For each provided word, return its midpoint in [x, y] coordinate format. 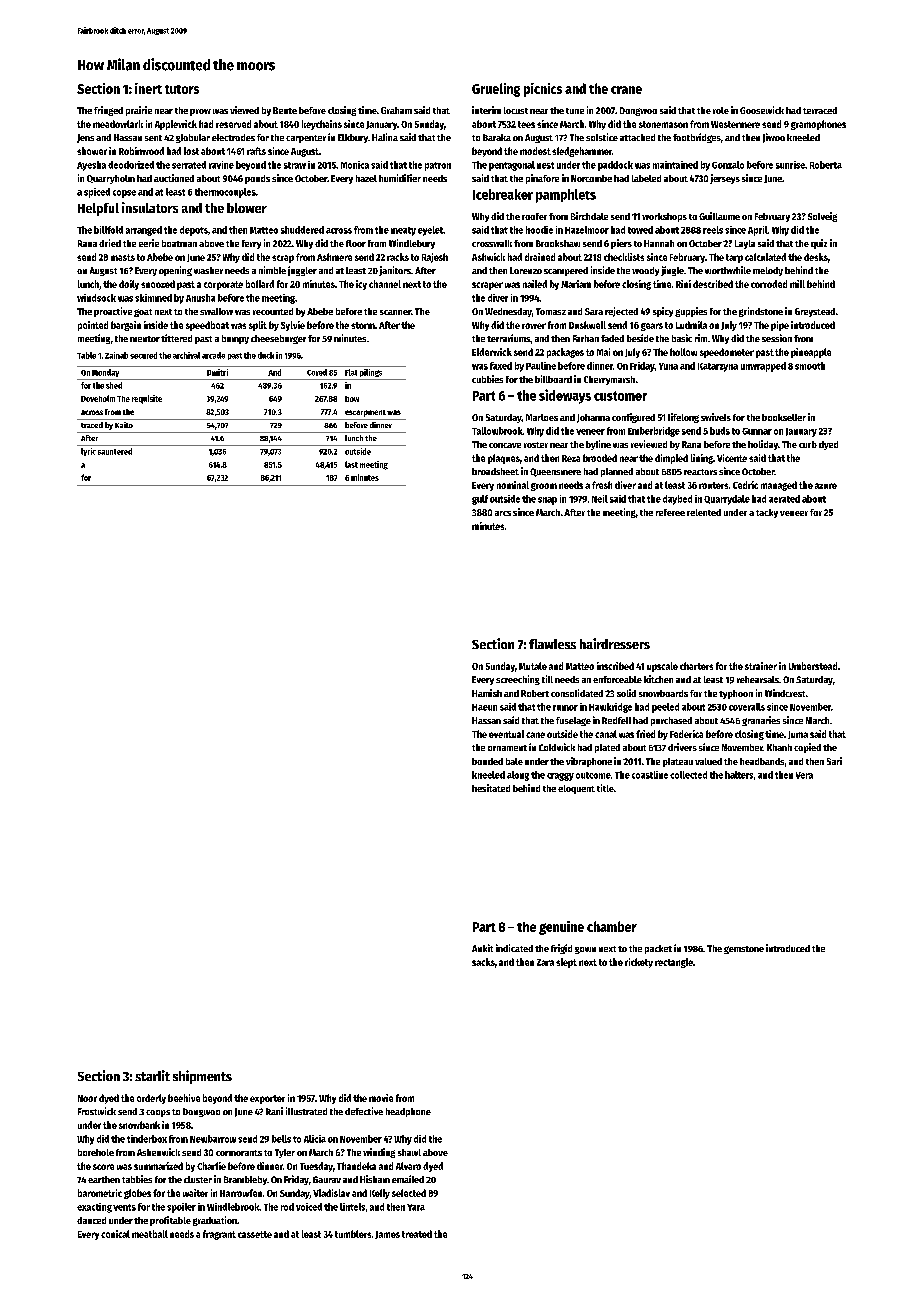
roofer [534, 216]
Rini [683, 284]
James [387, 1235]
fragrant [219, 1235]
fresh [602, 485]
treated [417, 1234]
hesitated [491, 788]
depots [194, 231]
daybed [677, 500]
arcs [503, 513]
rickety [639, 963]
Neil [600, 499]
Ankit [482, 948]
